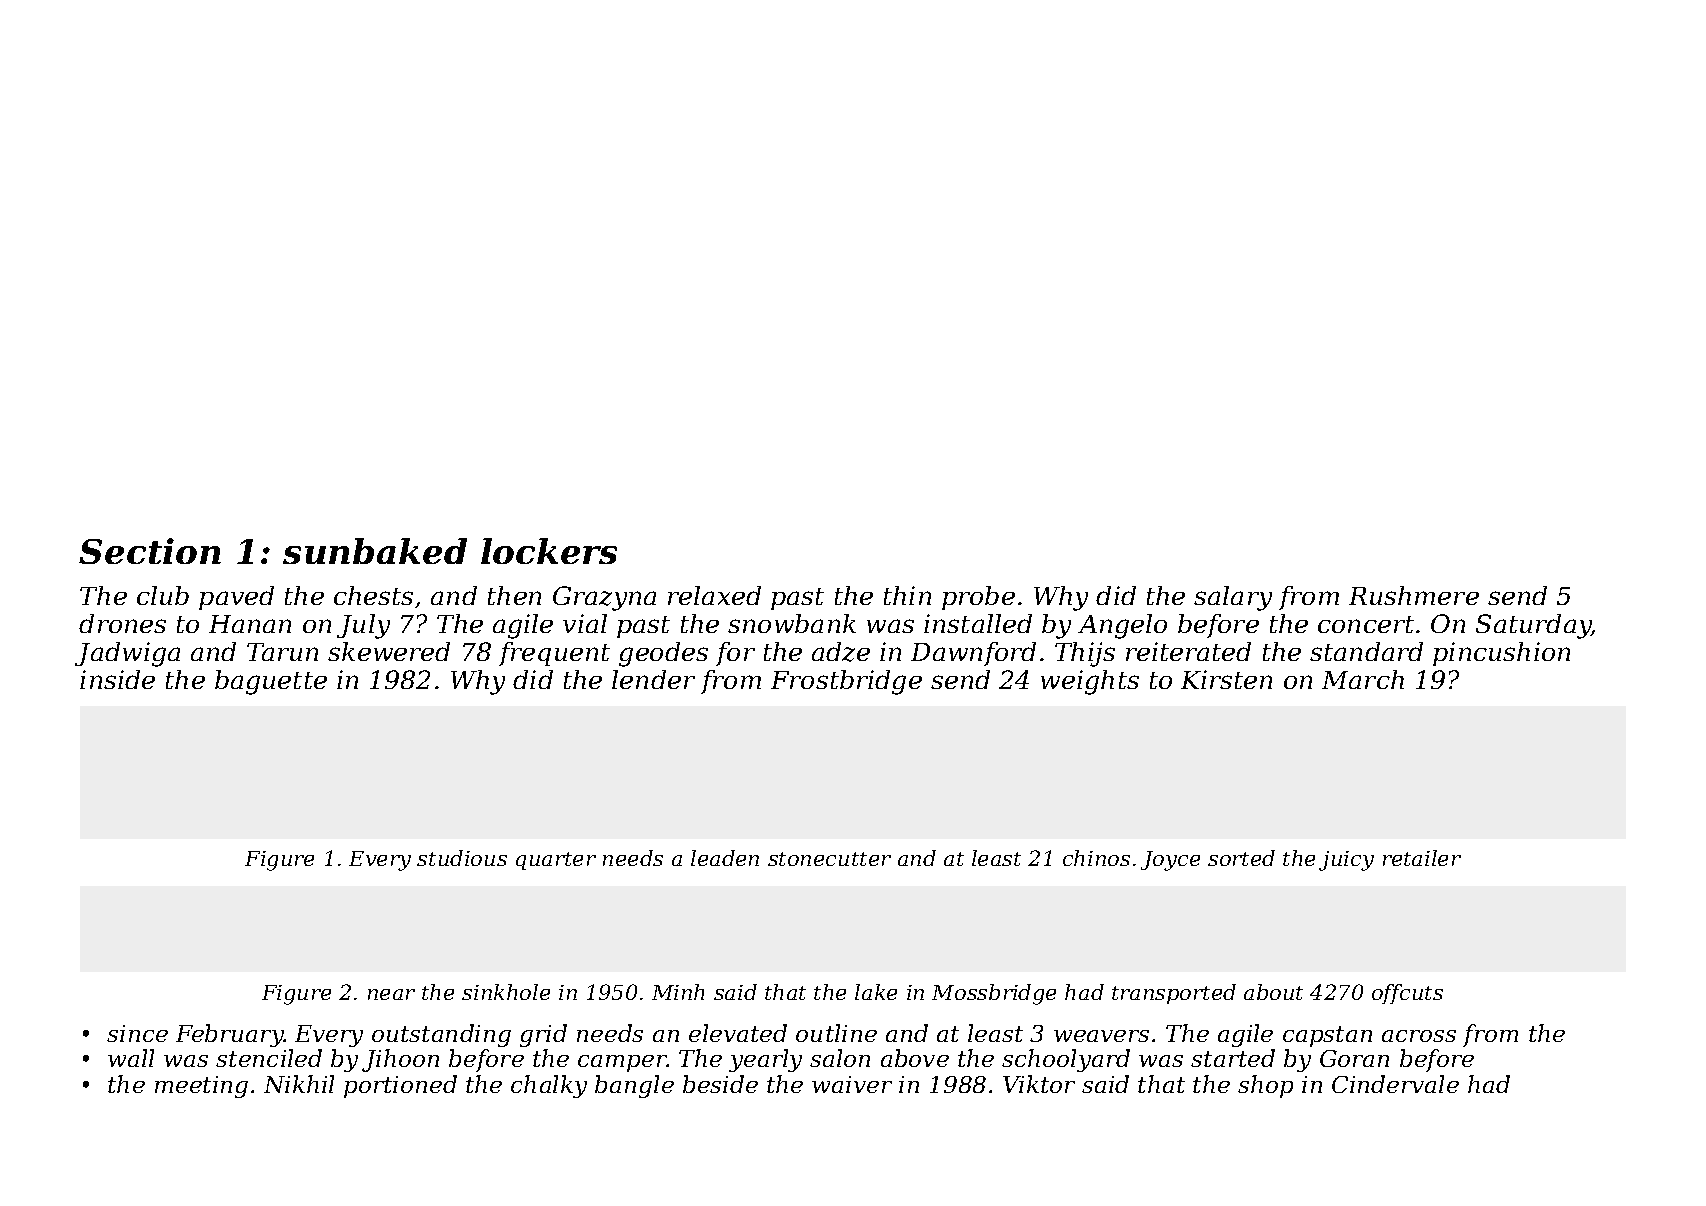 The image size is (1706, 1206). What do you see at coordinates (1226, 679) in the page?
I see `Kirsten` at bounding box center [1226, 679].
